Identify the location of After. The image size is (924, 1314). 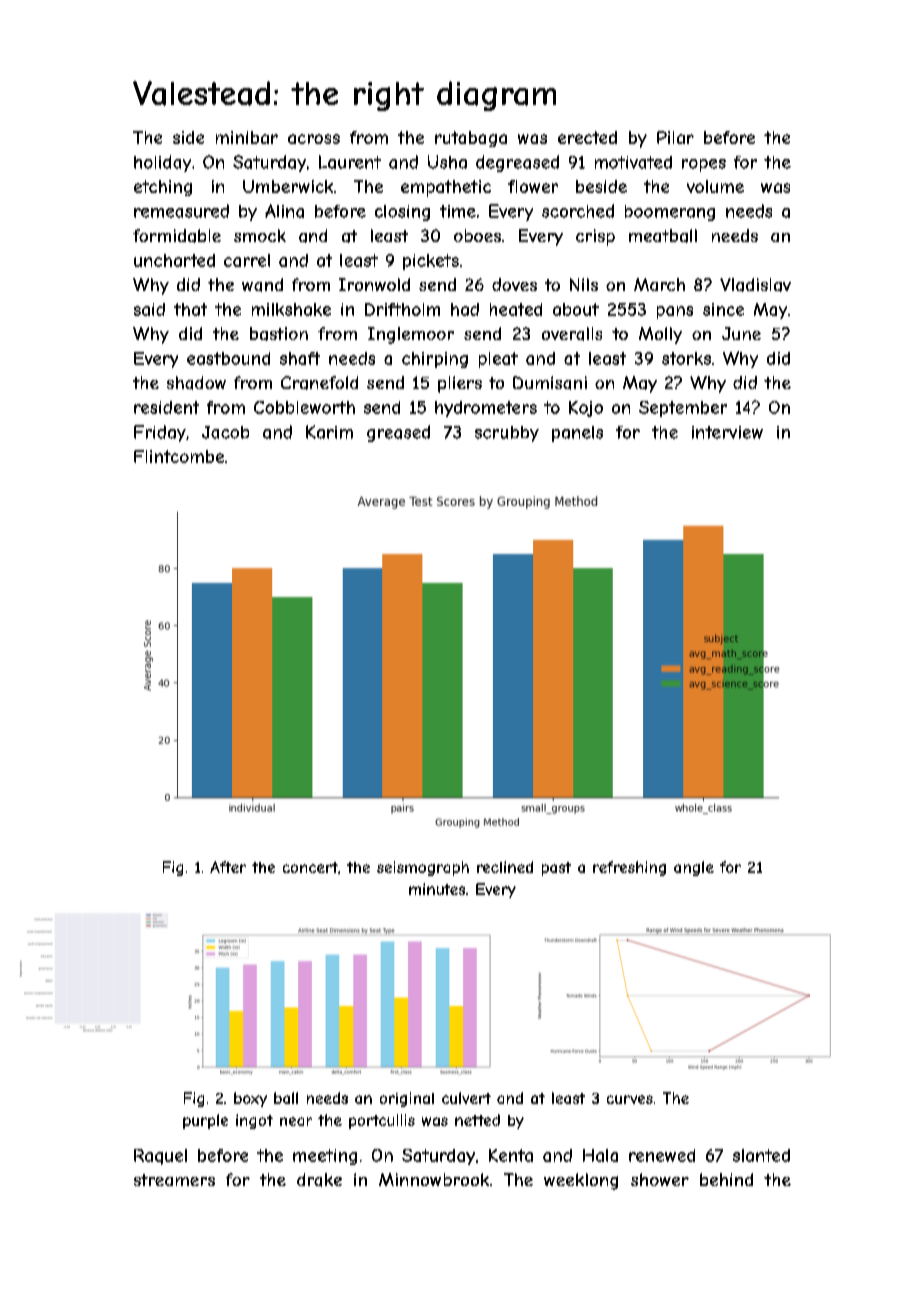
(228, 867).
